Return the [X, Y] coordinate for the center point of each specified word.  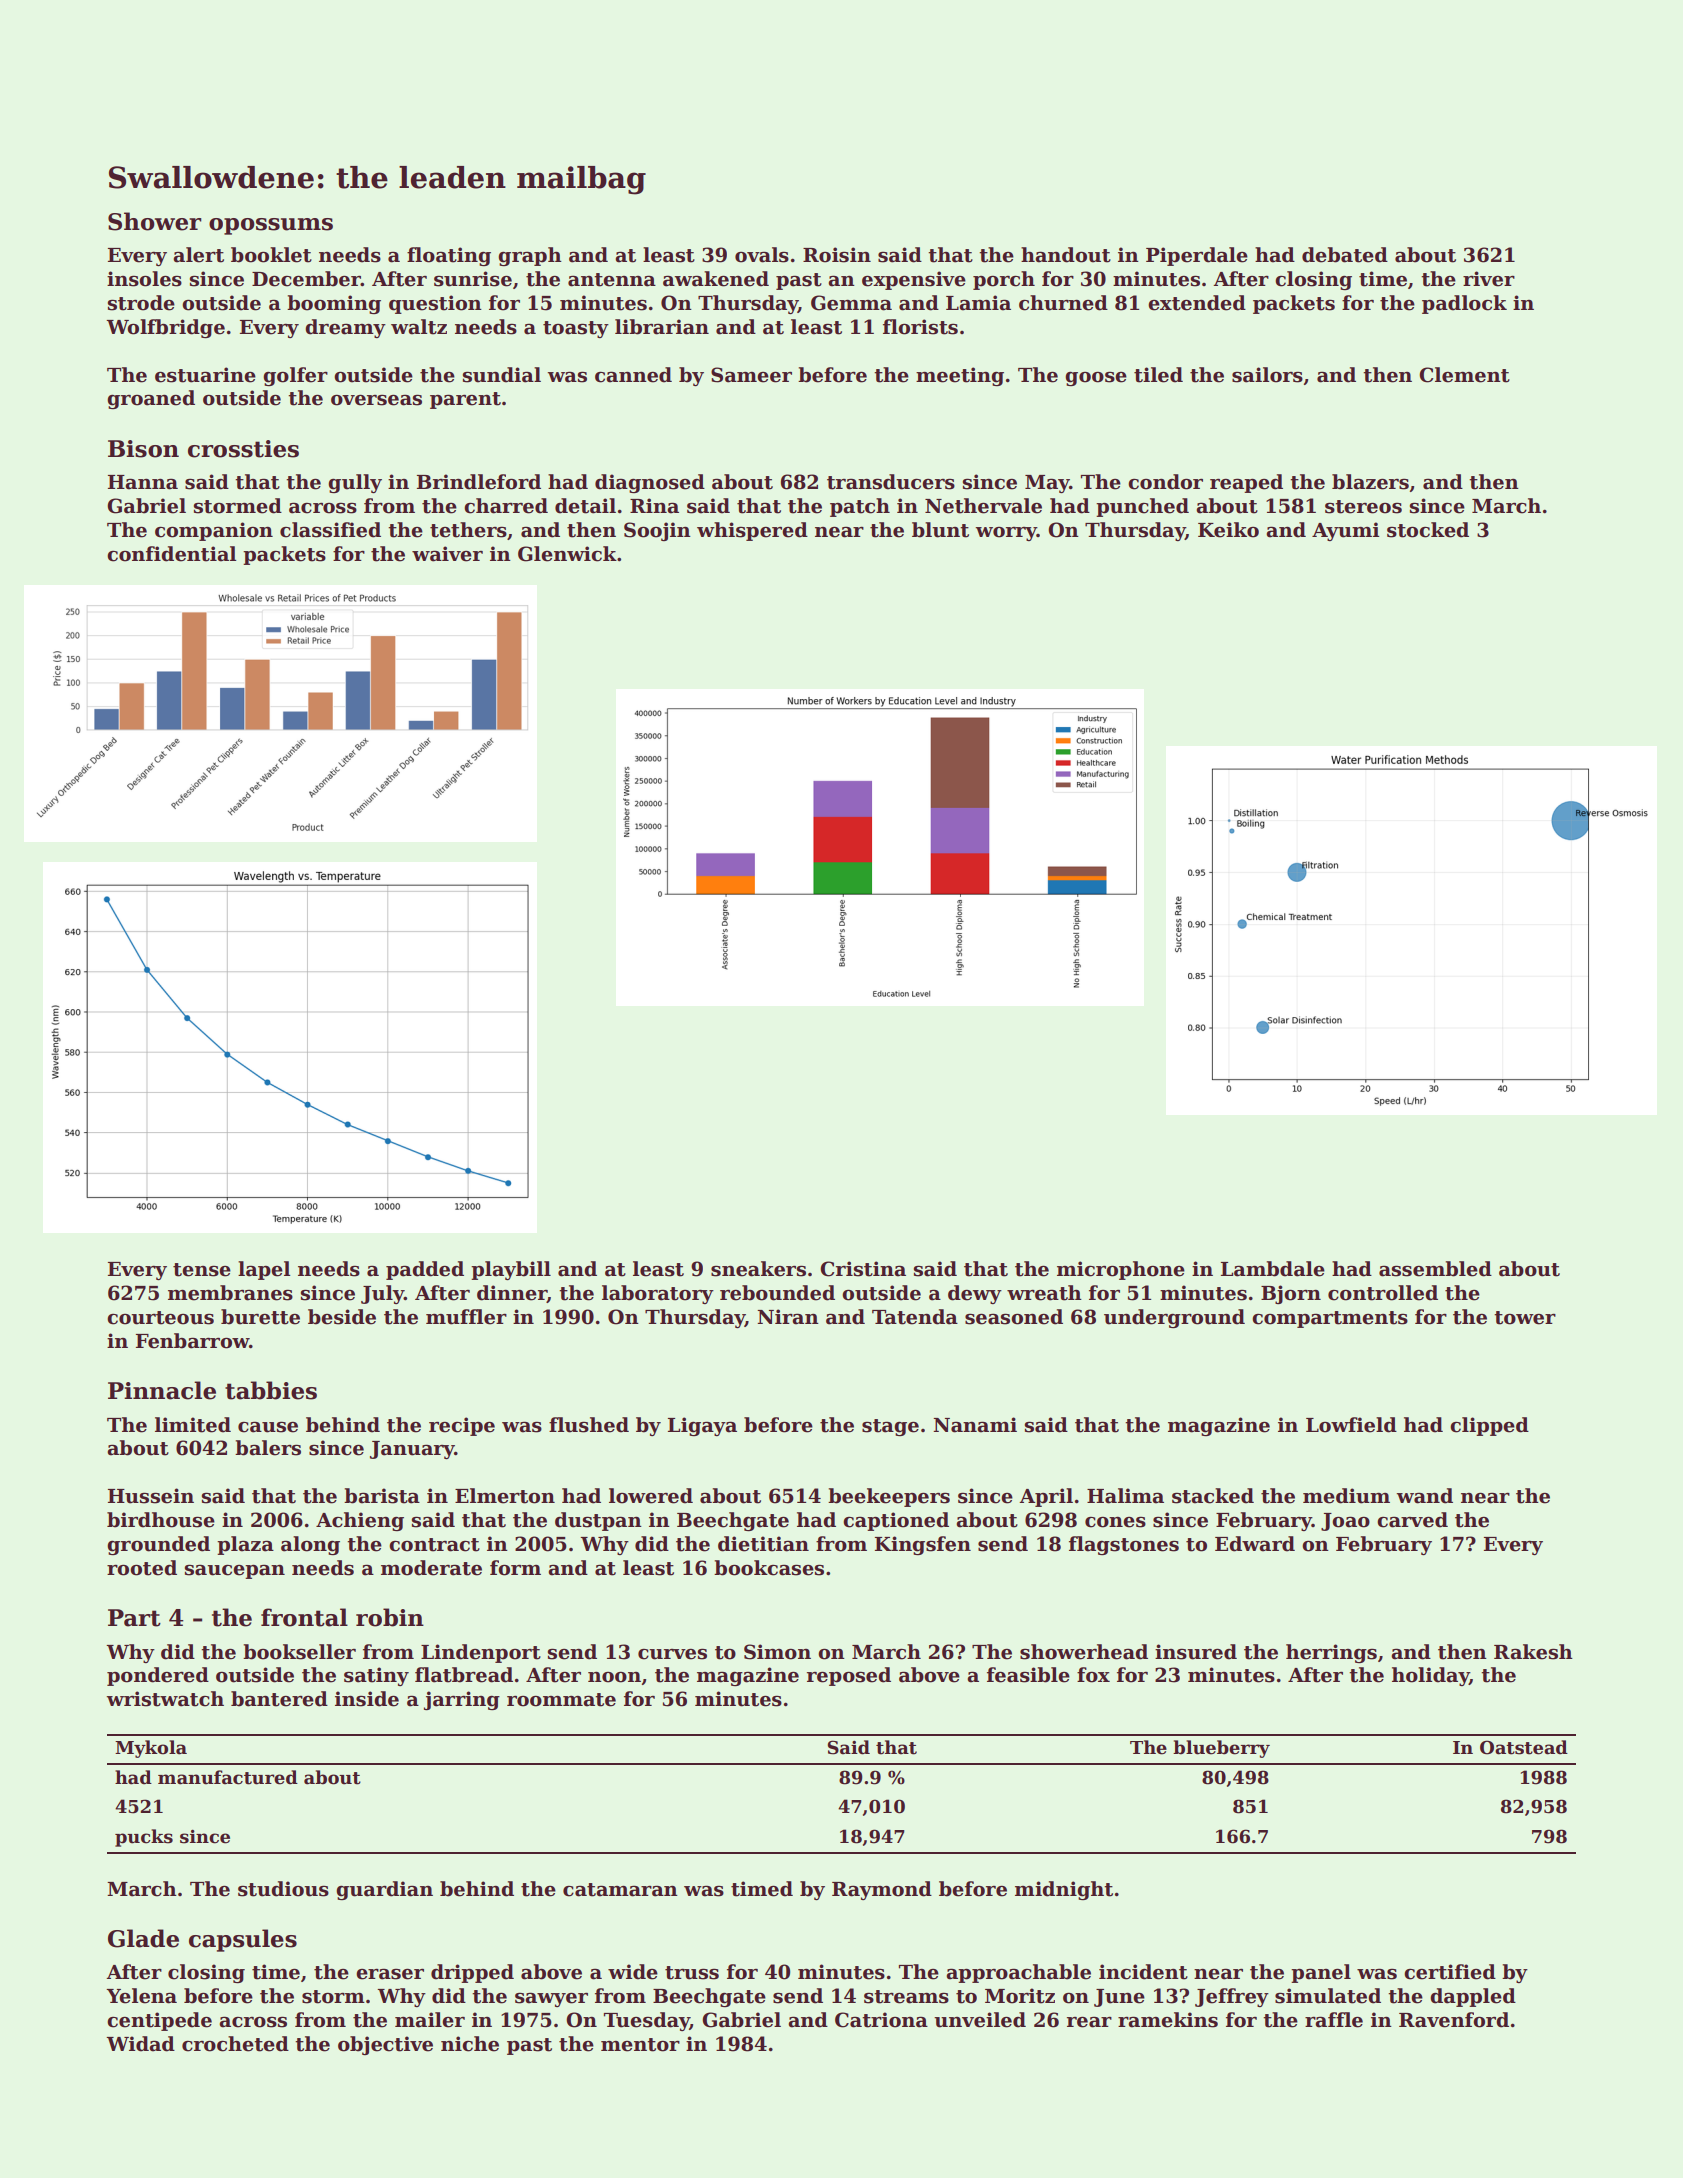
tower [1525, 1318]
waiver [447, 554]
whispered [752, 531]
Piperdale [1197, 256]
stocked [1428, 530]
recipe [462, 1426]
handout [1066, 255]
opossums [271, 226]
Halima [1125, 1496]
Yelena [141, 1996]
